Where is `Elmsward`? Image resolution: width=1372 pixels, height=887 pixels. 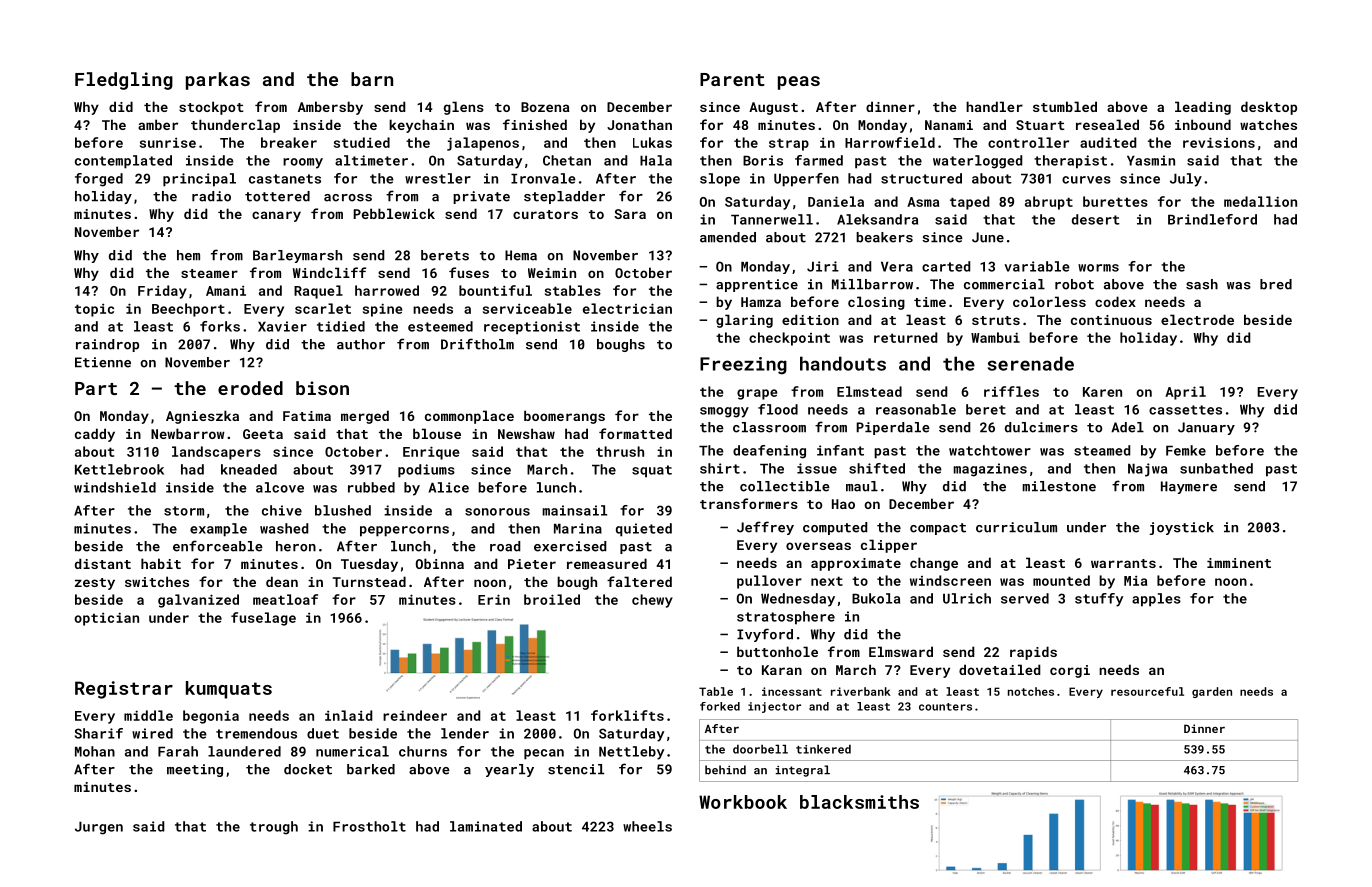 Elmsward is located at coordinates (901, 651).
